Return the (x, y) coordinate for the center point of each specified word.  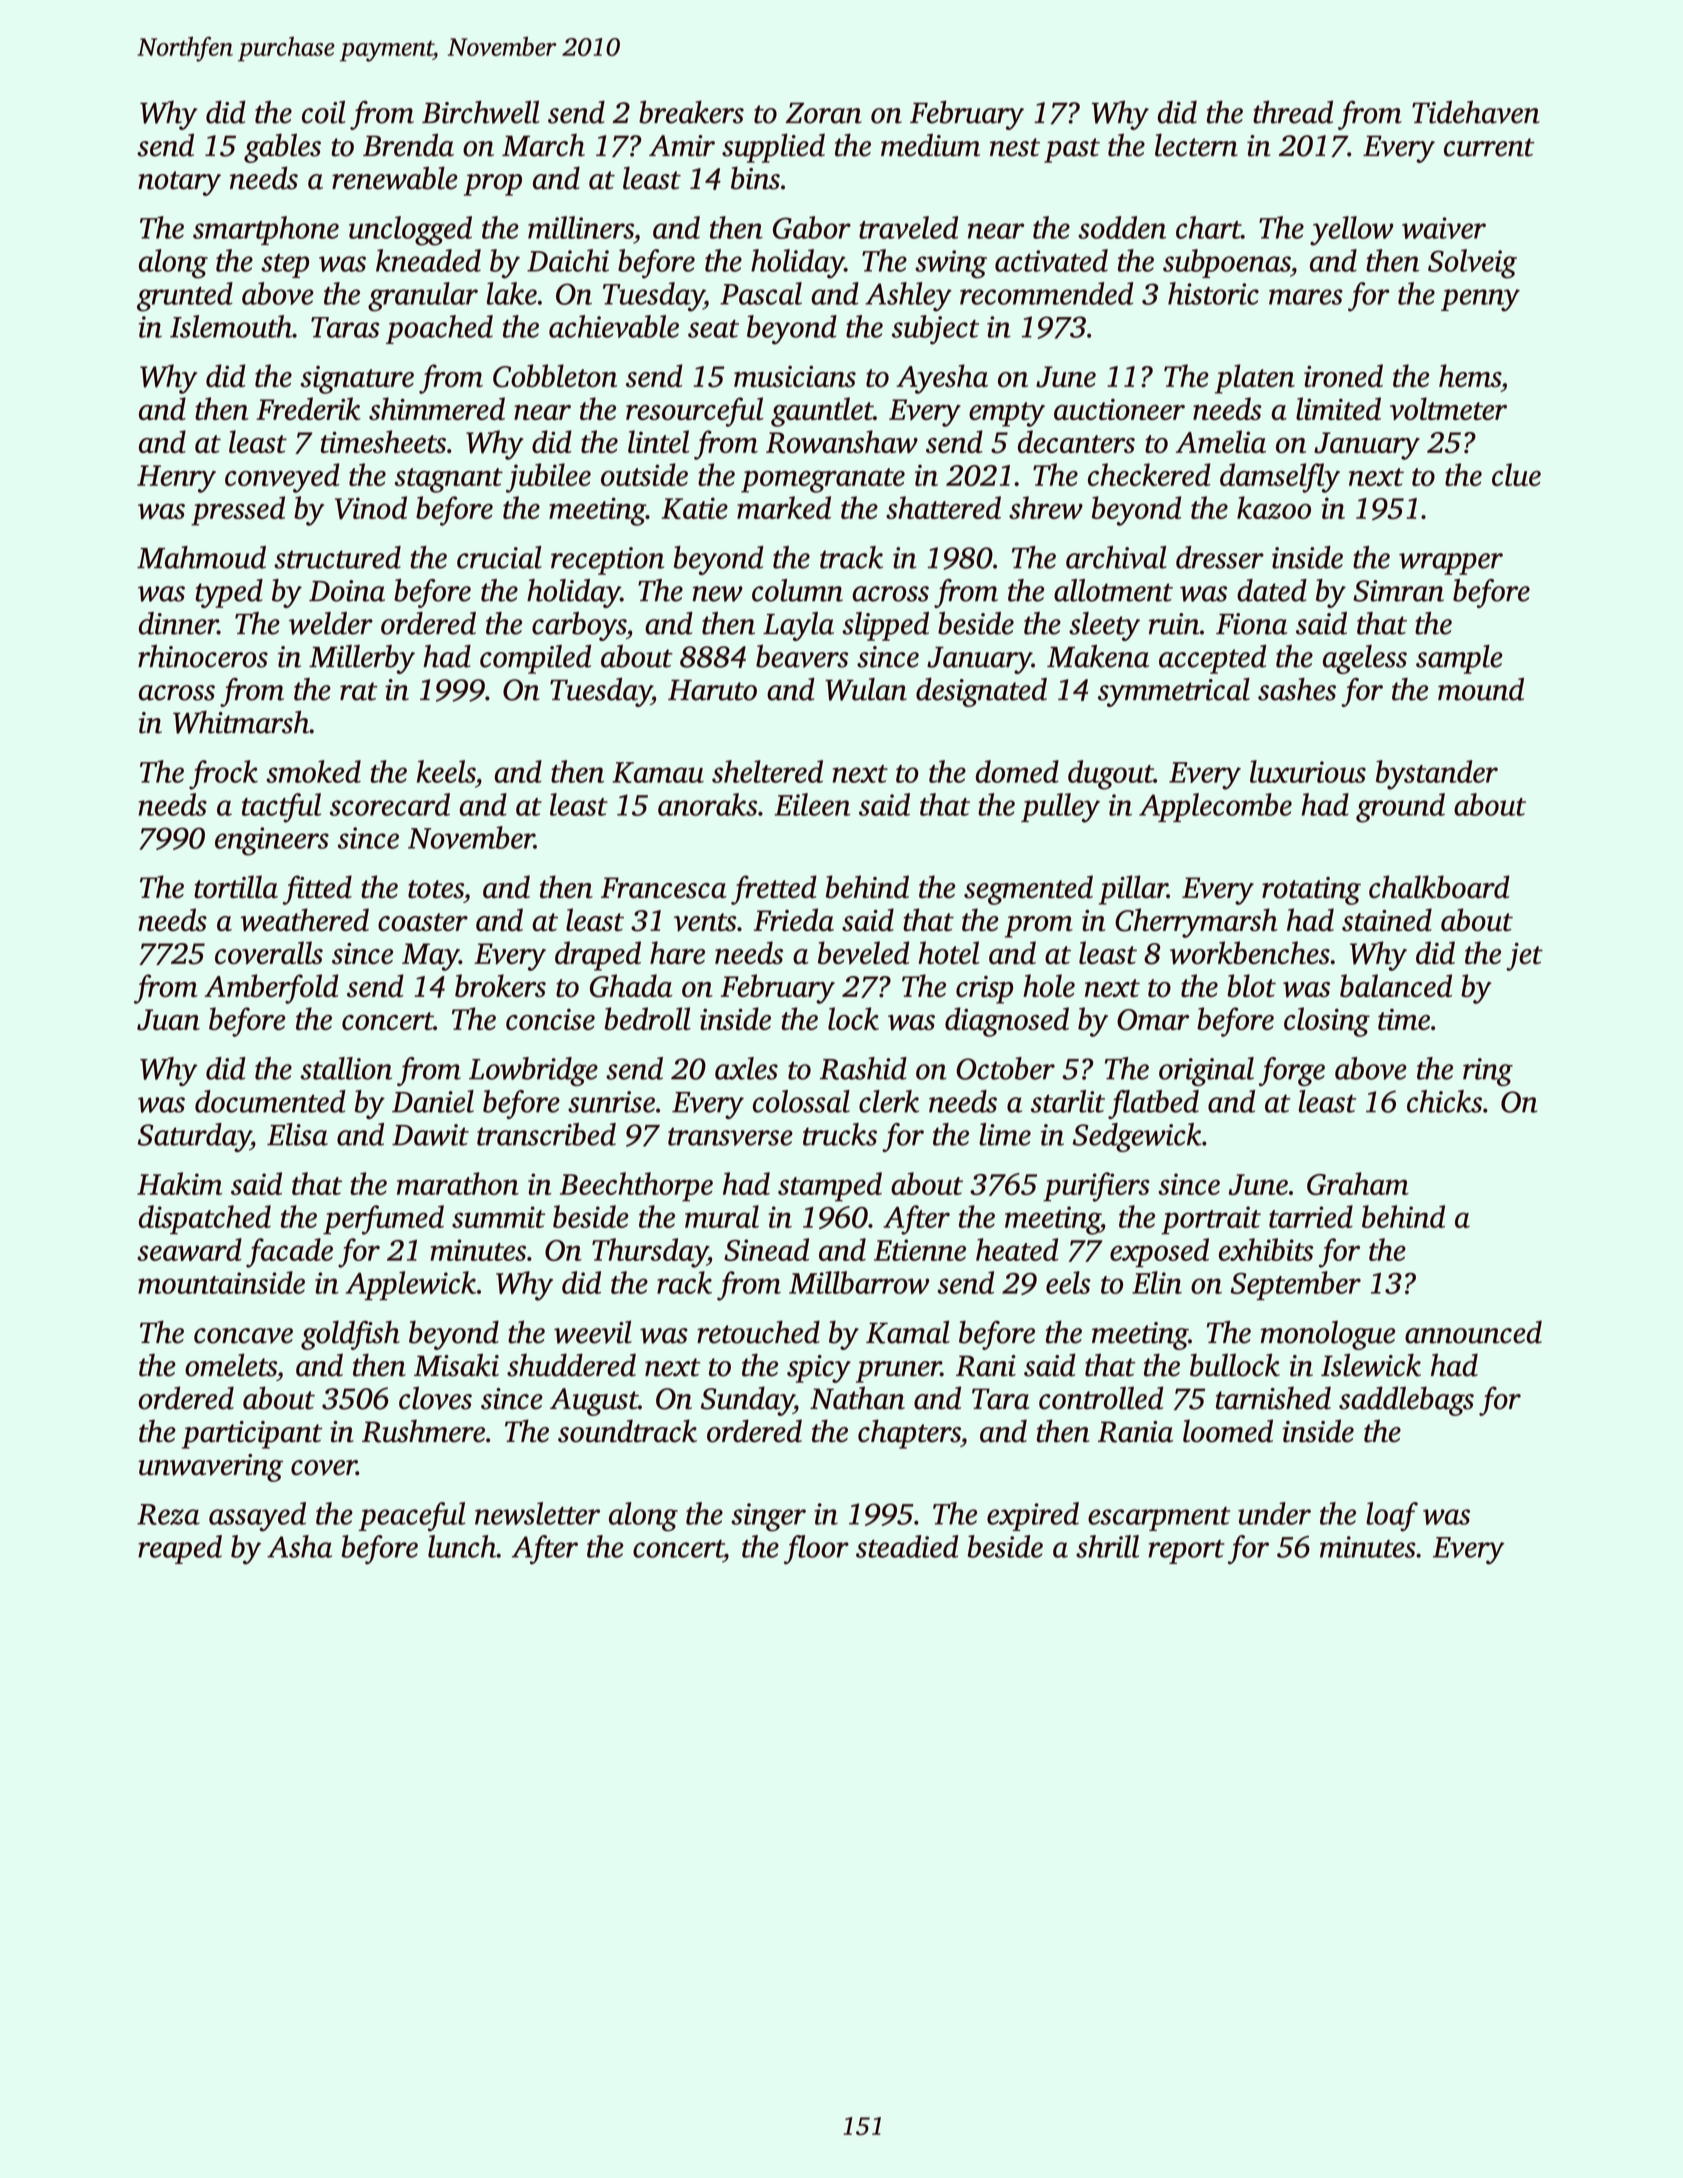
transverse (730, 1136)
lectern (1196, 145)
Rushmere (423, 1431)
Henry (176, 479)
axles (746, 1068)
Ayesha (942, 379)
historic (1213, 293)
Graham (1358, 1183)
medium (930, 145)
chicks (1444, 1101)
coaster (423, 922)
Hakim (180, 1183)
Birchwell (481, 112)
